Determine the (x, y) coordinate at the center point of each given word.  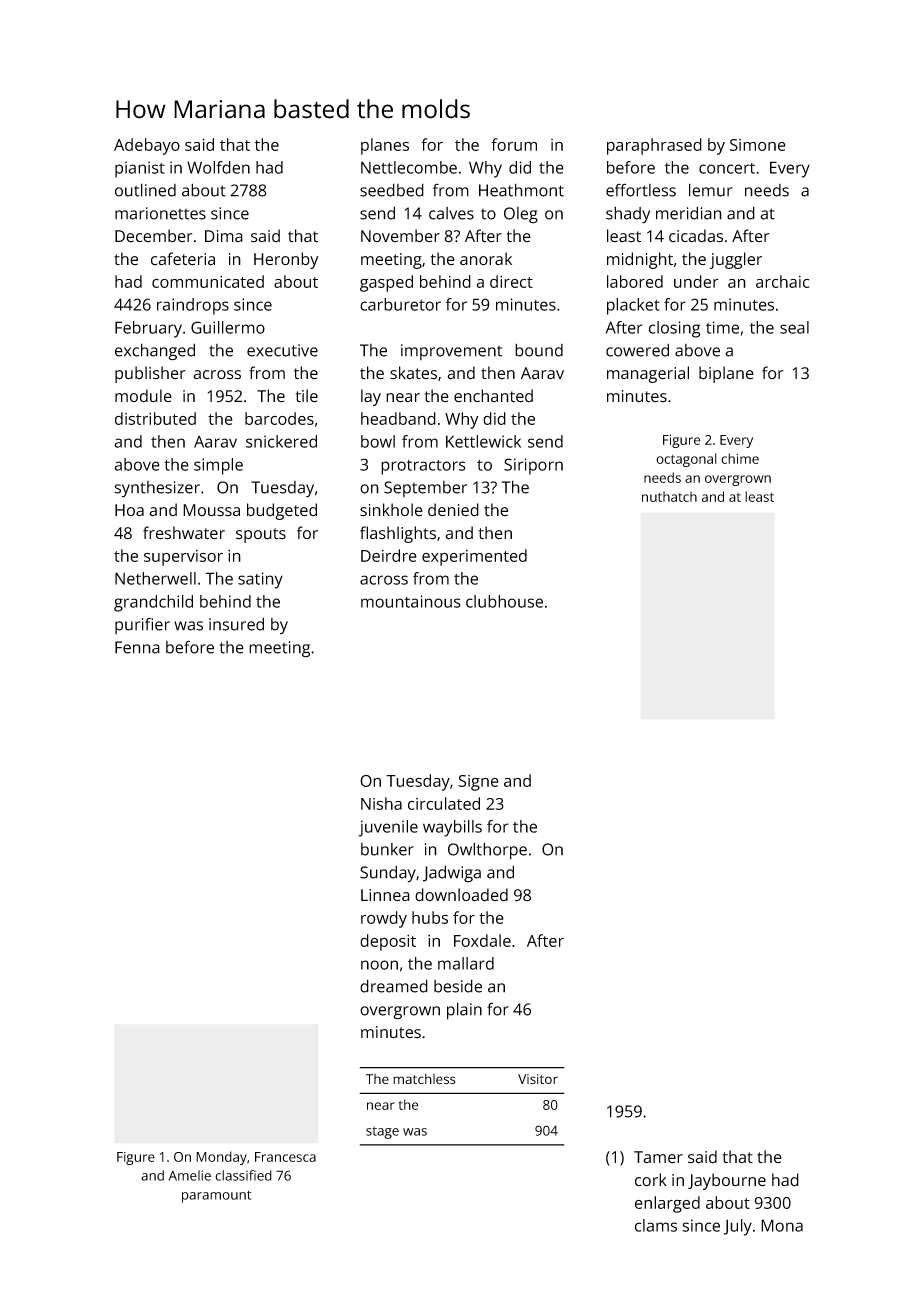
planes (385, 146)
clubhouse (504, 601)
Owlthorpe (487, 851)
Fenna (137, 647)
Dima (224, 236)
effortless (641, 190)
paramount (216, 1196)
